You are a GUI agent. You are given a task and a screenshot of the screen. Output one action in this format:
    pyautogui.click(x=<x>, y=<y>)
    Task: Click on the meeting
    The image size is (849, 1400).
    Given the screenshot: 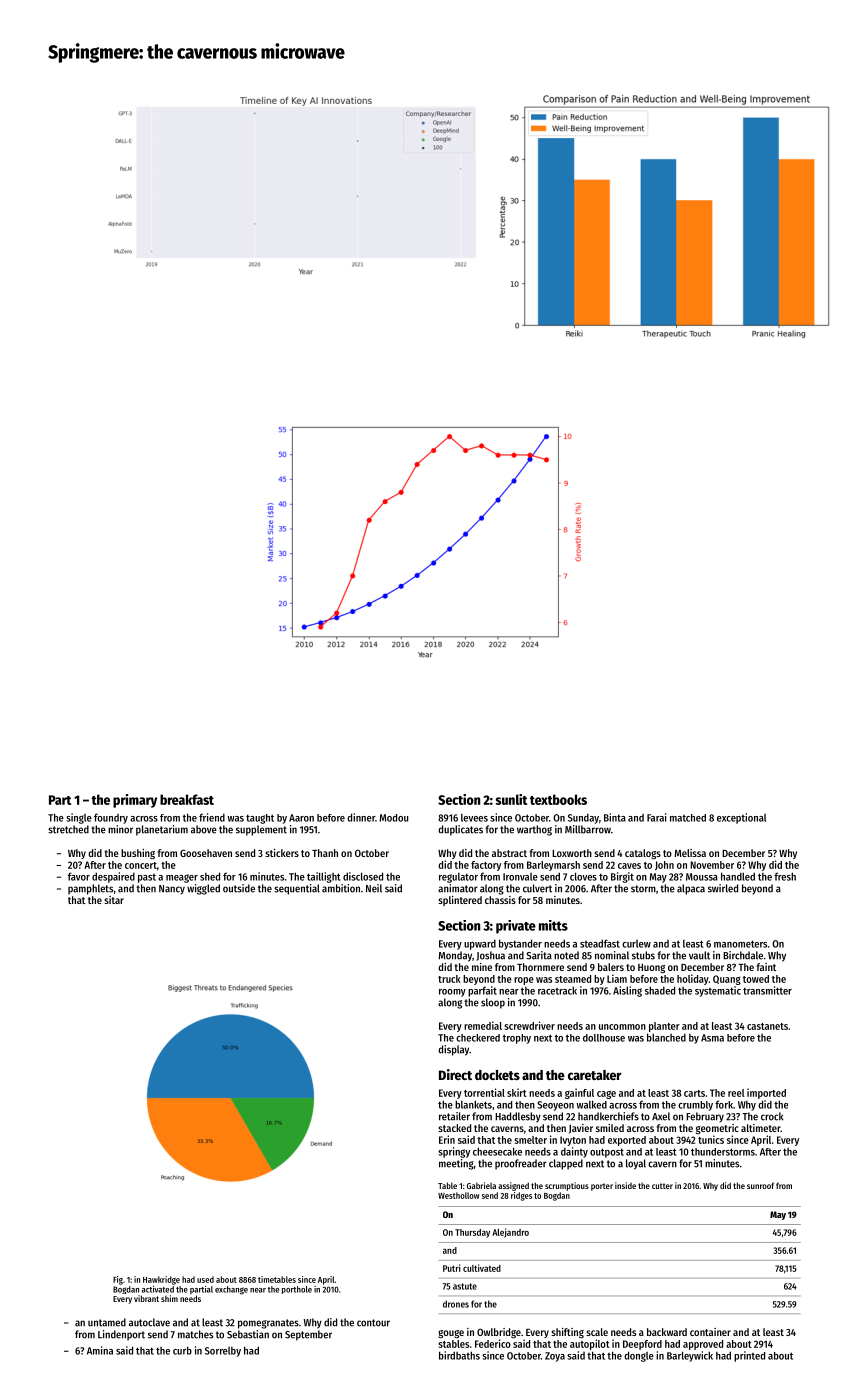 What is the action you would take?
    pyautogui.click(x=456, y=1164)
